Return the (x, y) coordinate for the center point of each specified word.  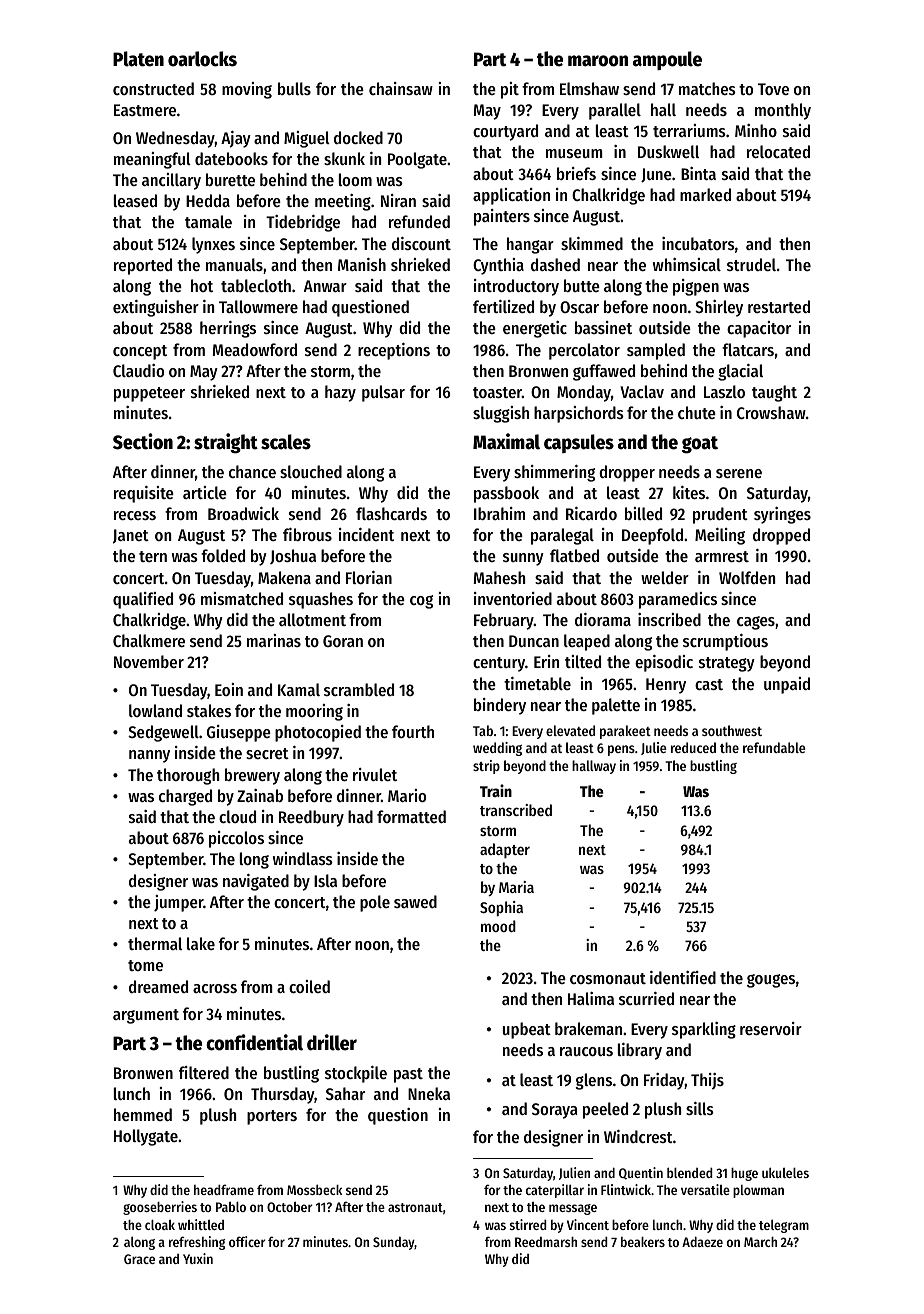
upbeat (527, 1030)
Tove (773, 89)
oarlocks (202, 59)
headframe (224, 1189)
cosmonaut (608, 978)
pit (510, 90)
